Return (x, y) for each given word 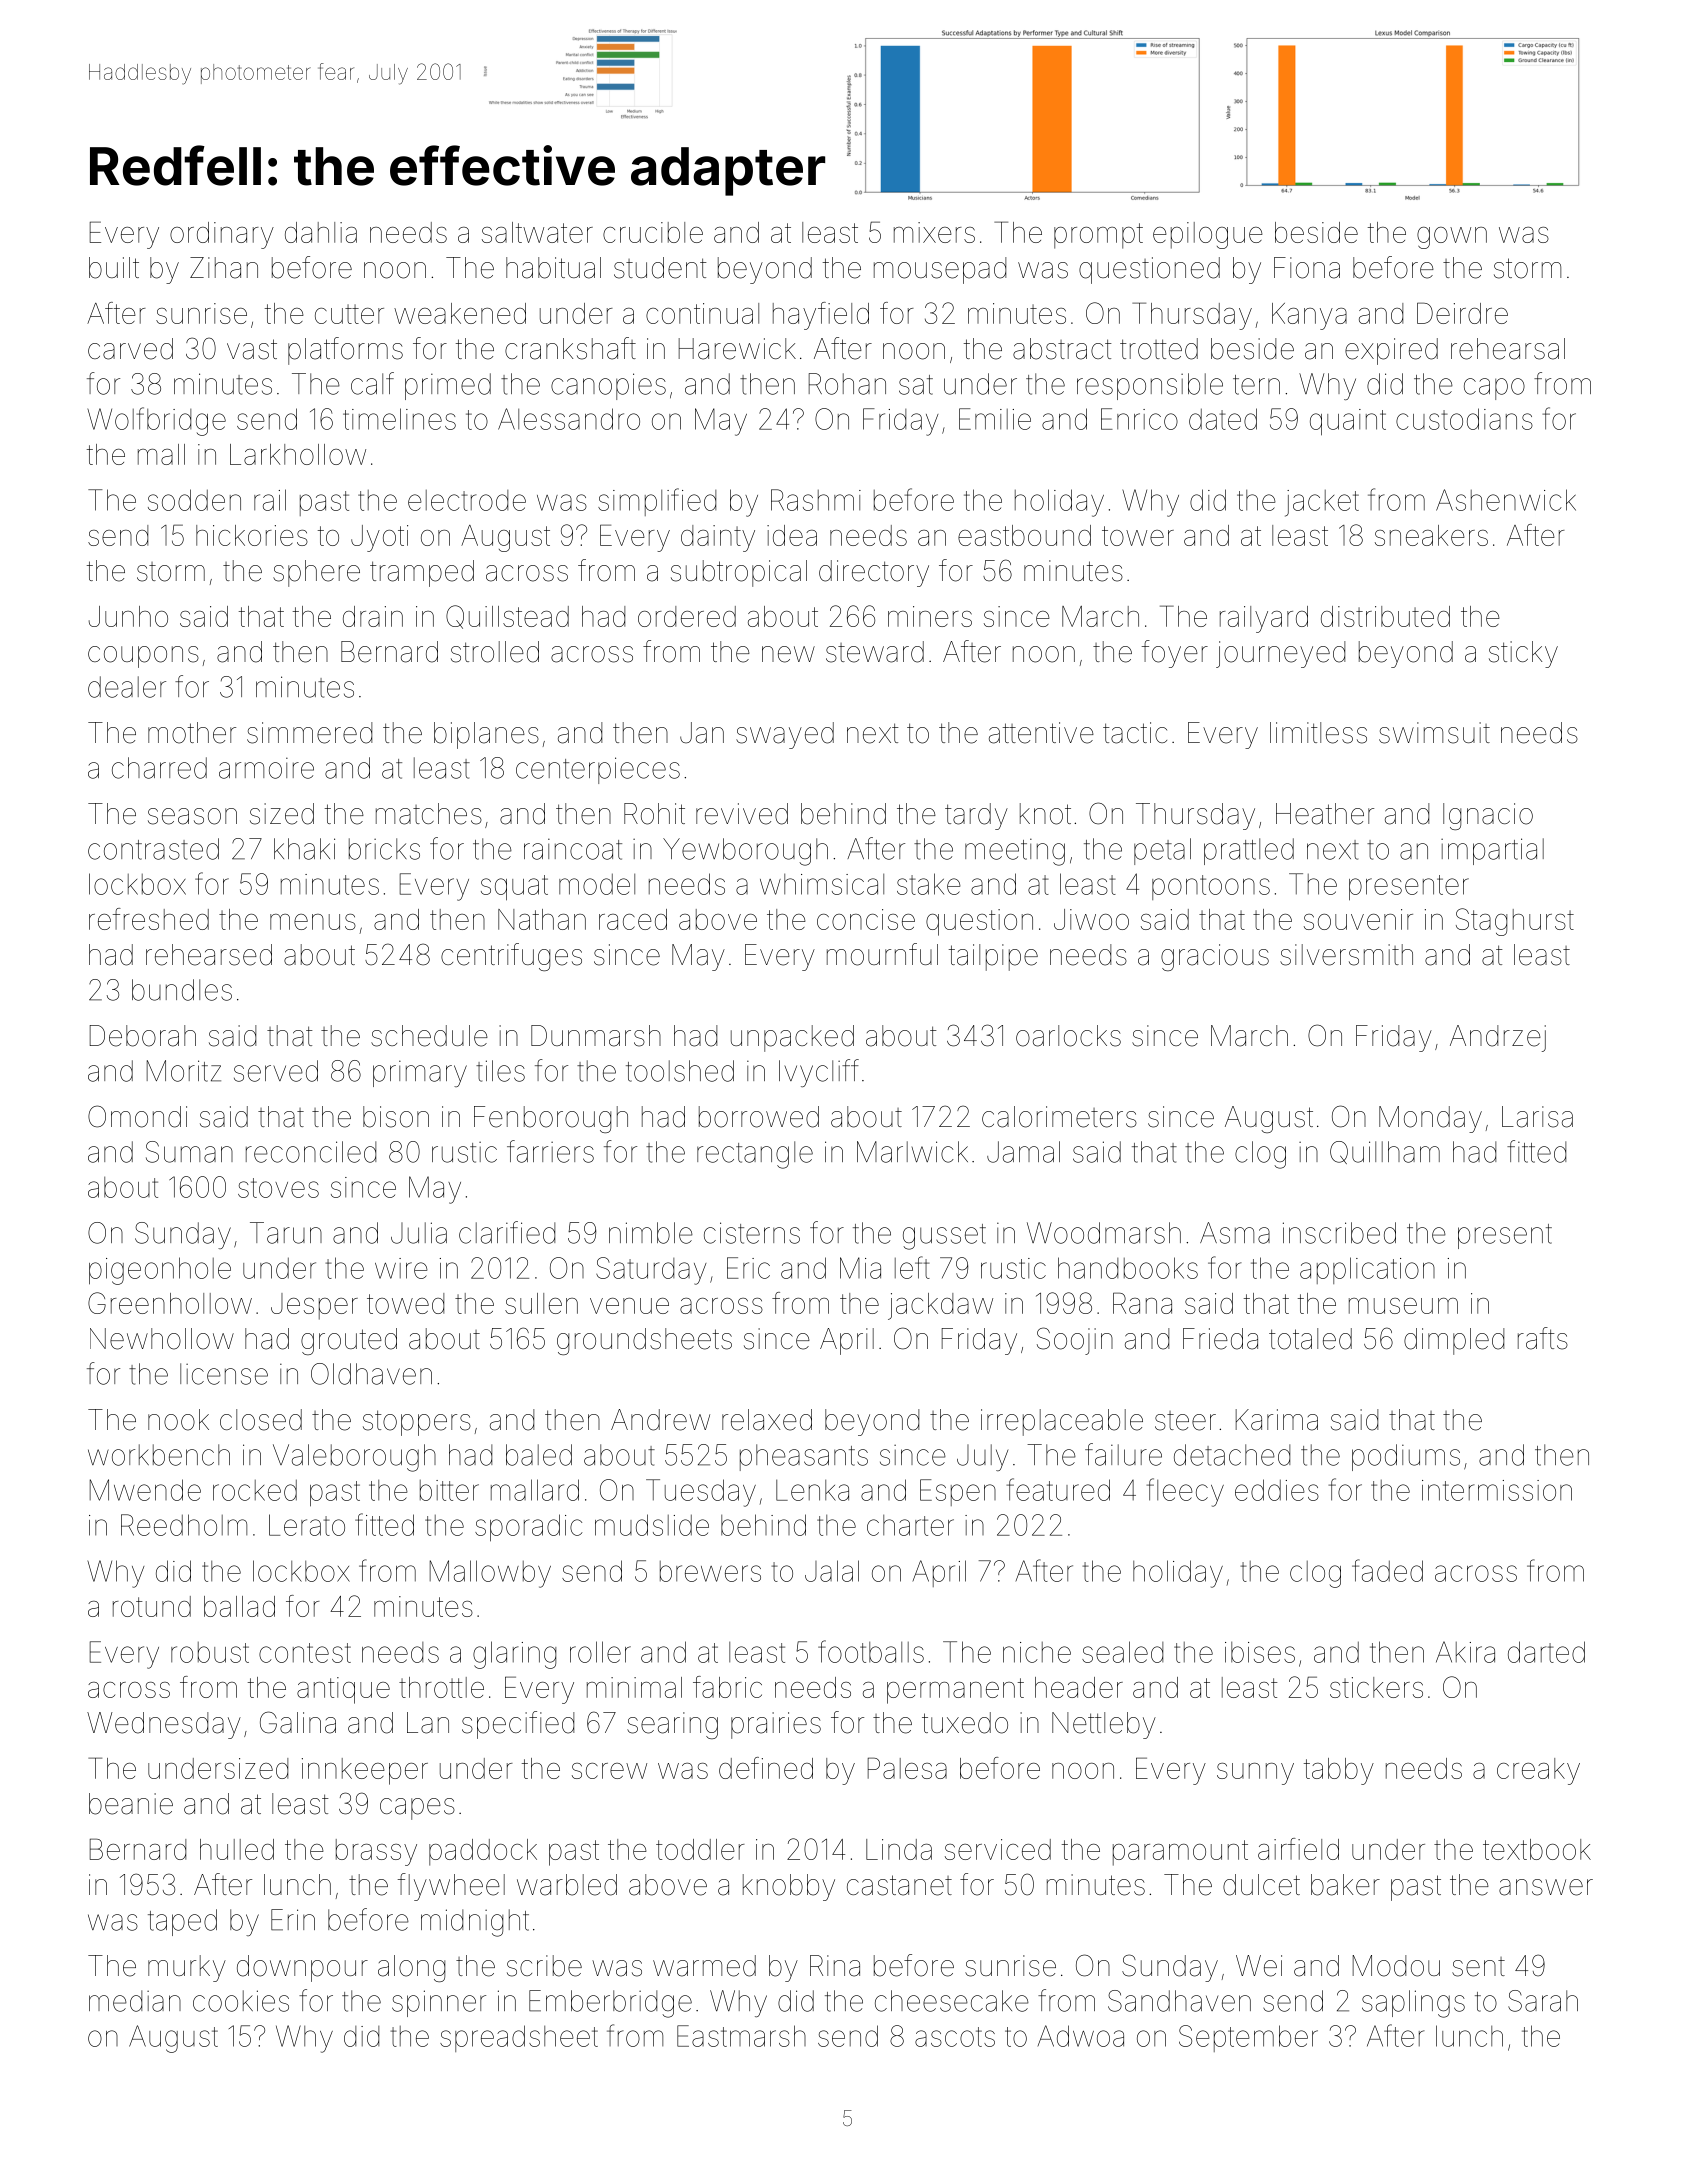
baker (1345, 1885)
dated (1223, 419)
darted (1546, 1652)
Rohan (847, 384)
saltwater (537, 232)
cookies (241, 2001)
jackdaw (940, 1306)
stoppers (417, 1423)
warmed (704, 1966)
